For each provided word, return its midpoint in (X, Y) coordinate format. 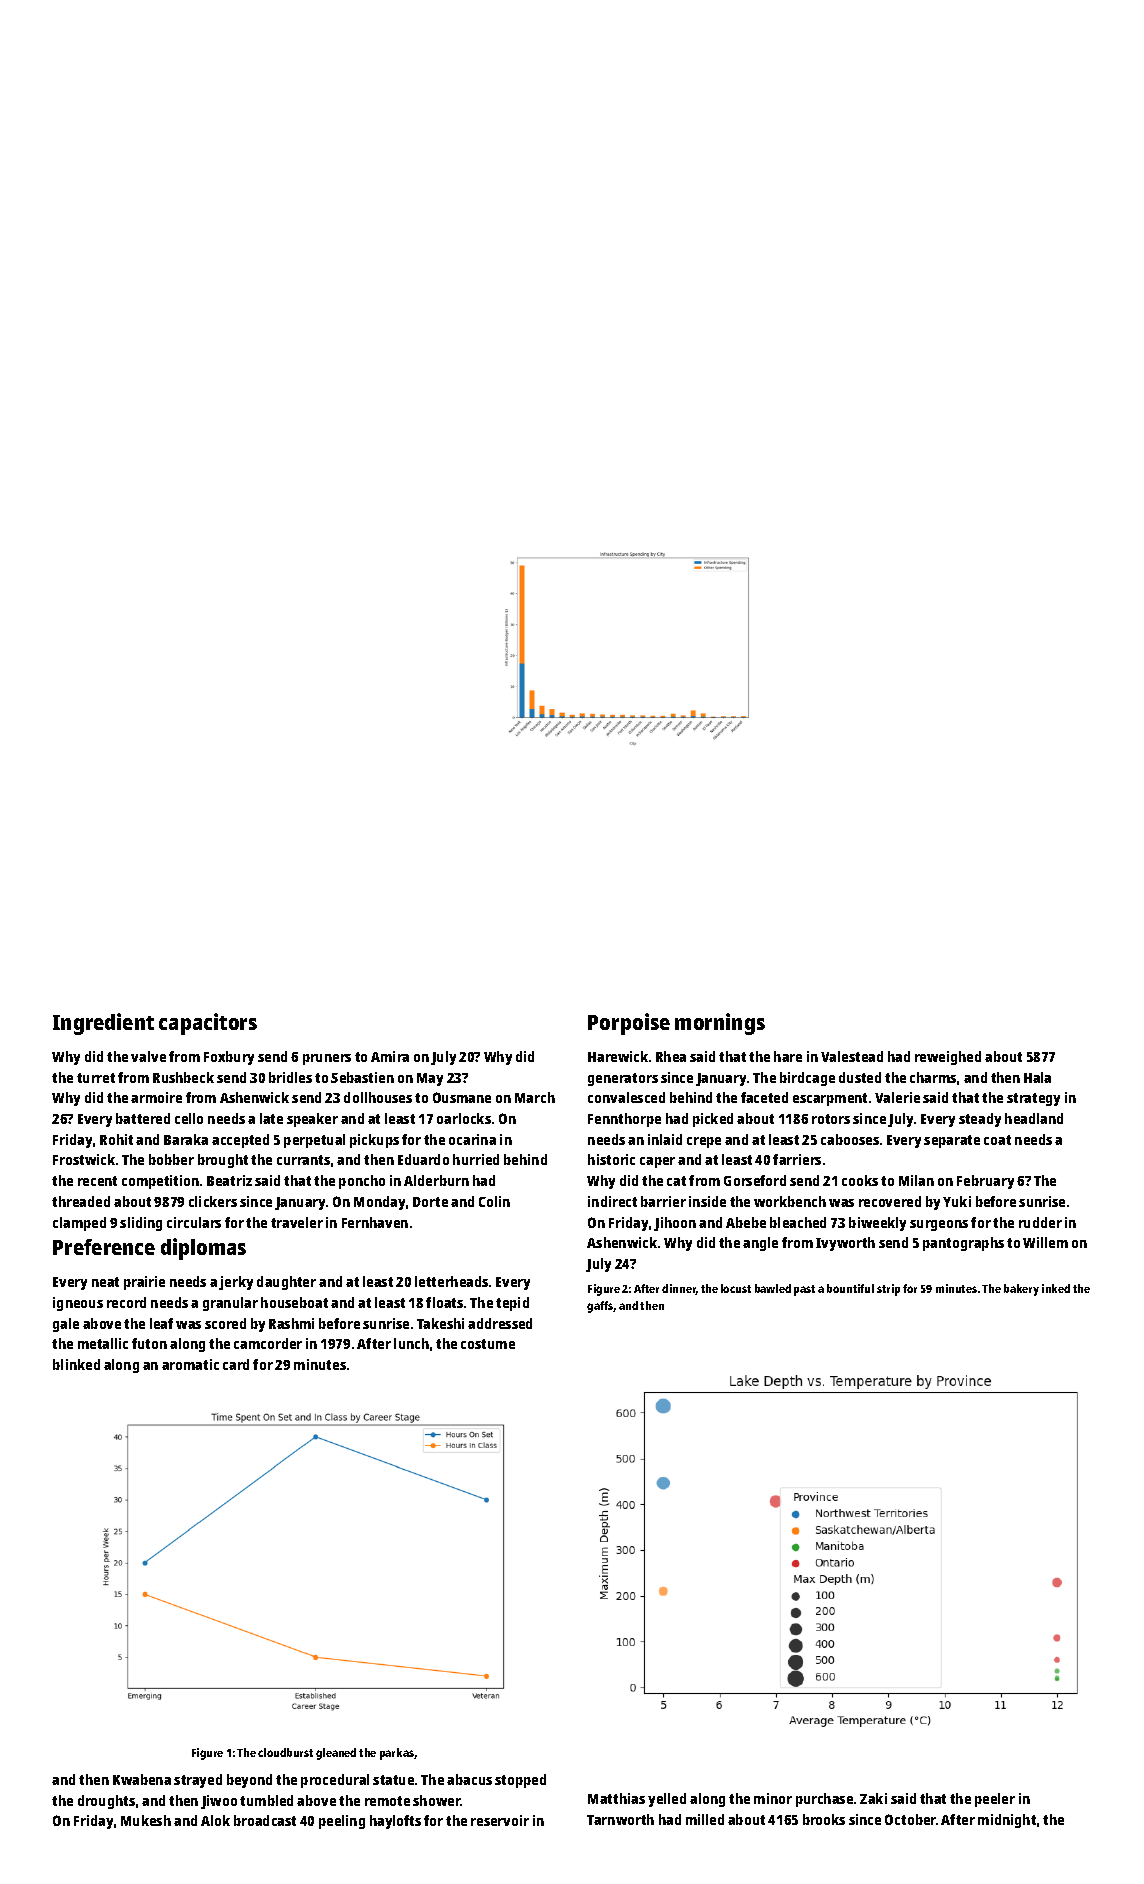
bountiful (850, 1288)
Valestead (852, 1056)
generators (623, 1079)
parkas (397, 1754)
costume (488, 1344)
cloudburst (285, 1752)
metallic (103, 1343)
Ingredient (103, 1024)
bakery (1021, 1290)
